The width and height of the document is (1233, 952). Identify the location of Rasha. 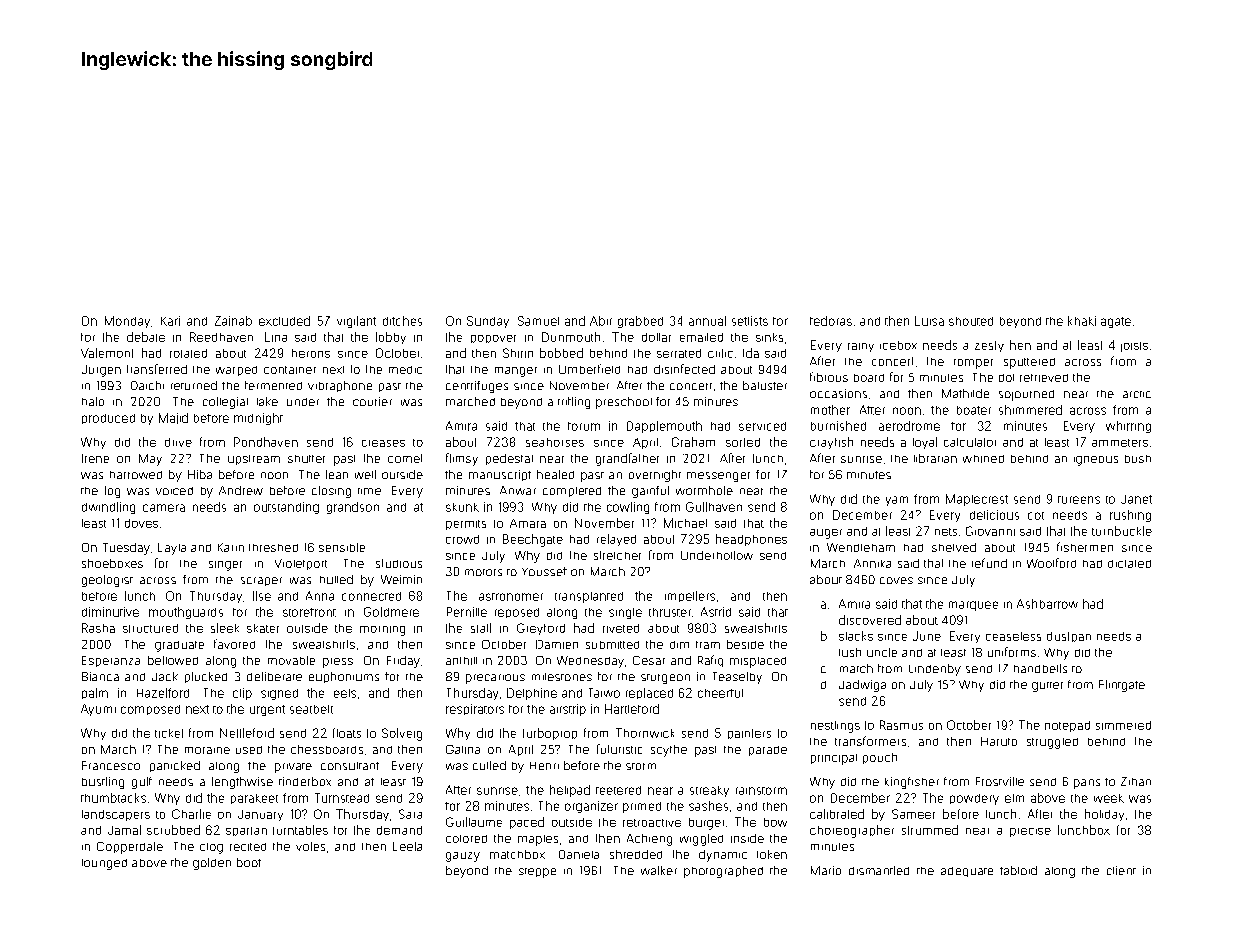
(98, 628).
